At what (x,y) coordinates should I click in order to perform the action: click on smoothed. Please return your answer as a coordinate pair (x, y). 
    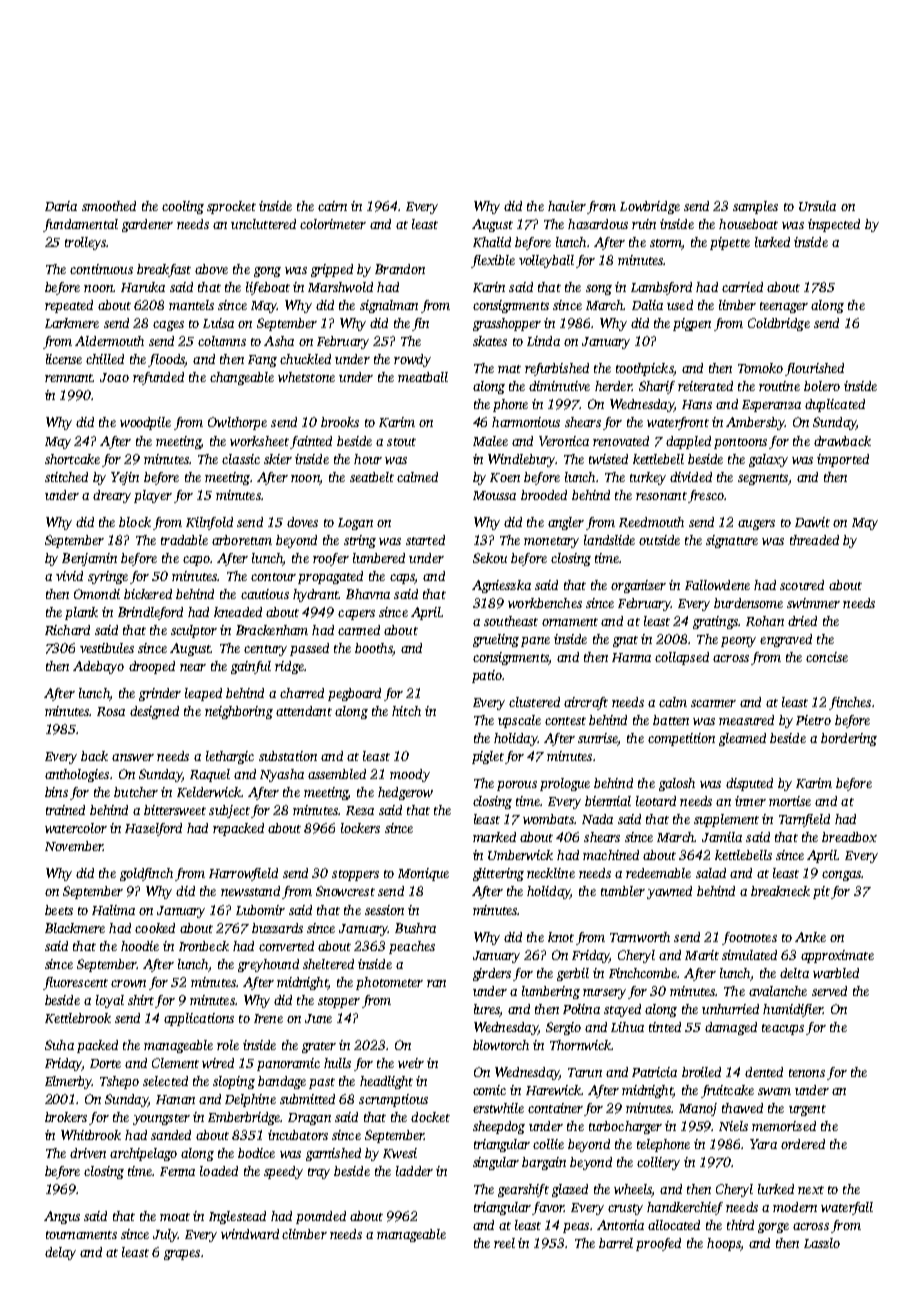
    Looking at the image, I should click on (109, 206).
